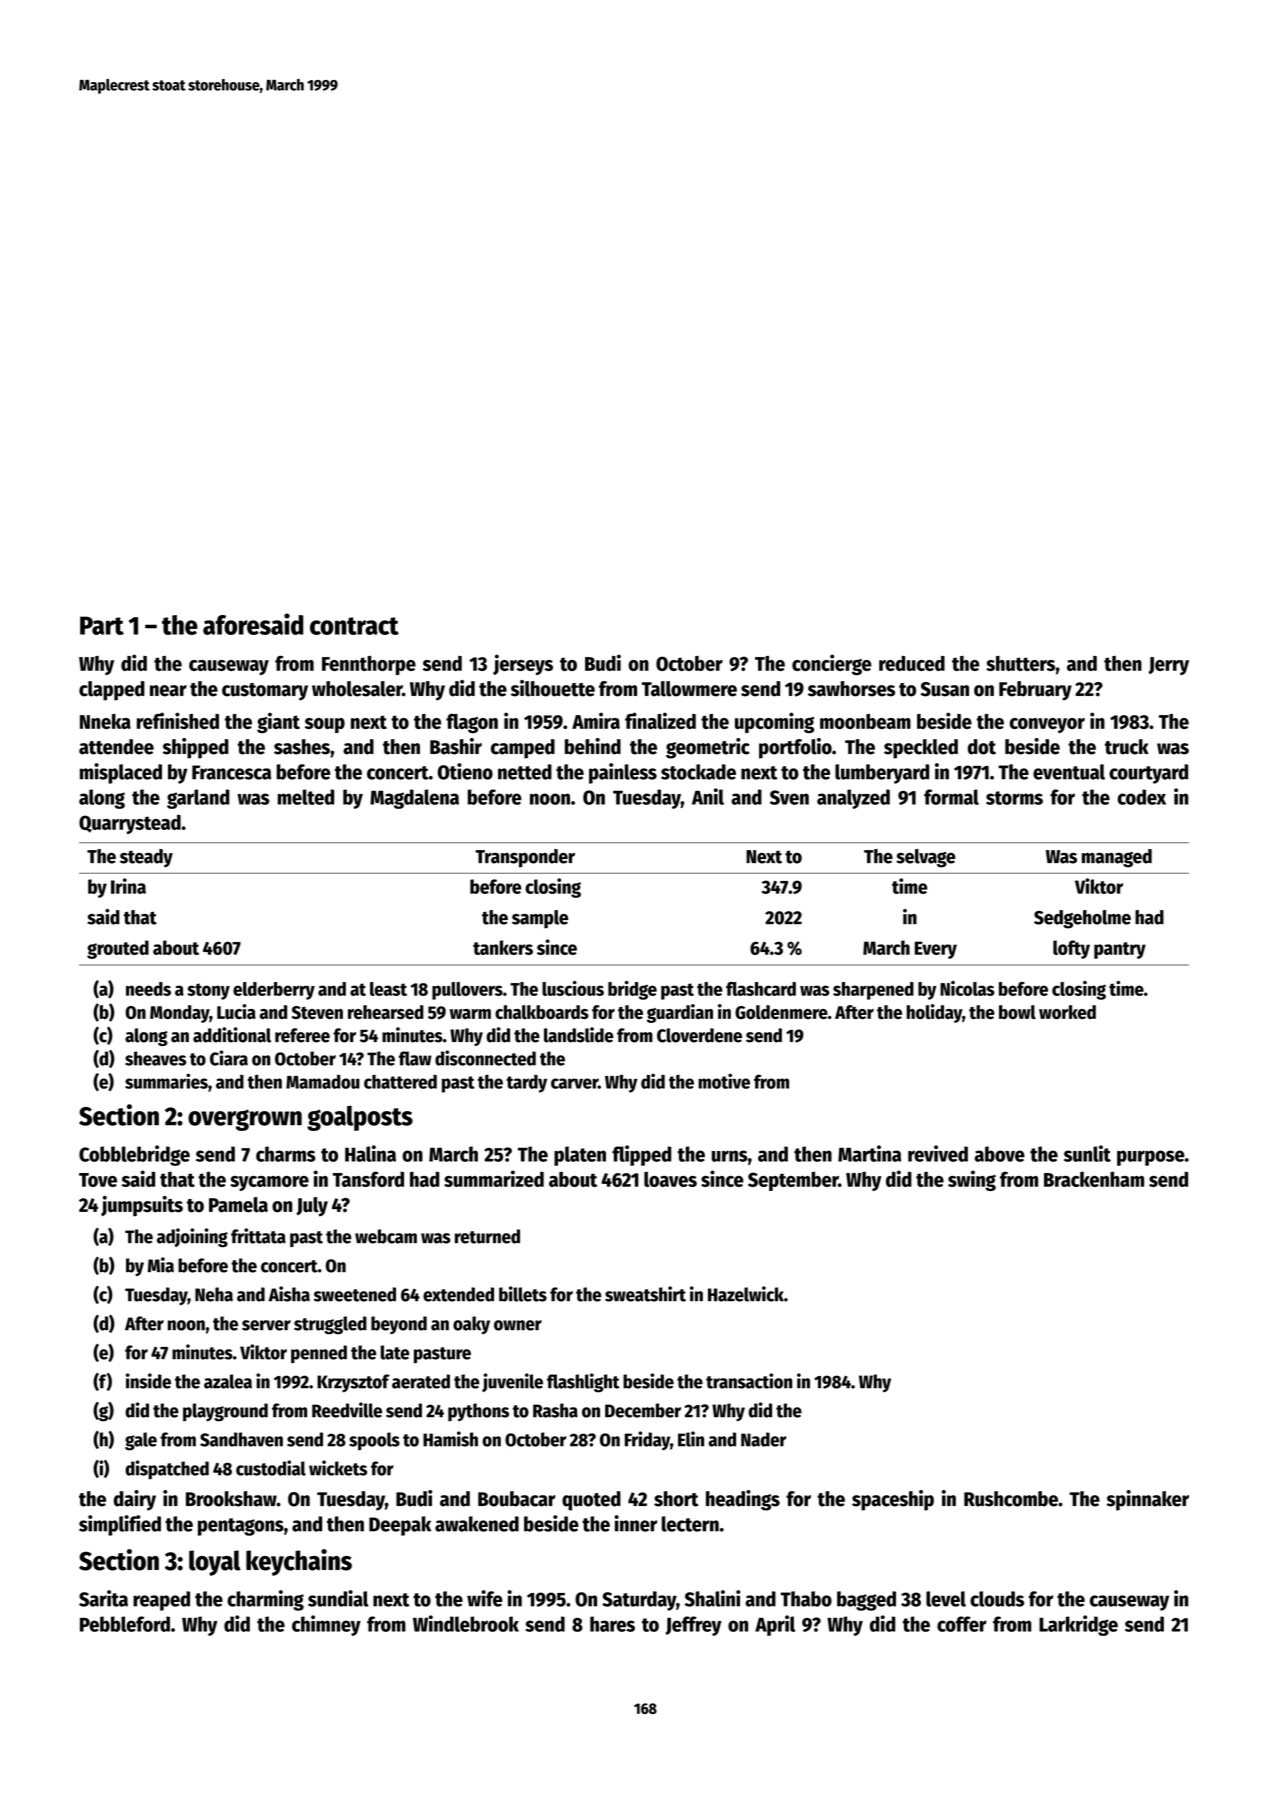 The width and height of the page is (1268, 1794). I want to click on grouted, so click(118, 949).
